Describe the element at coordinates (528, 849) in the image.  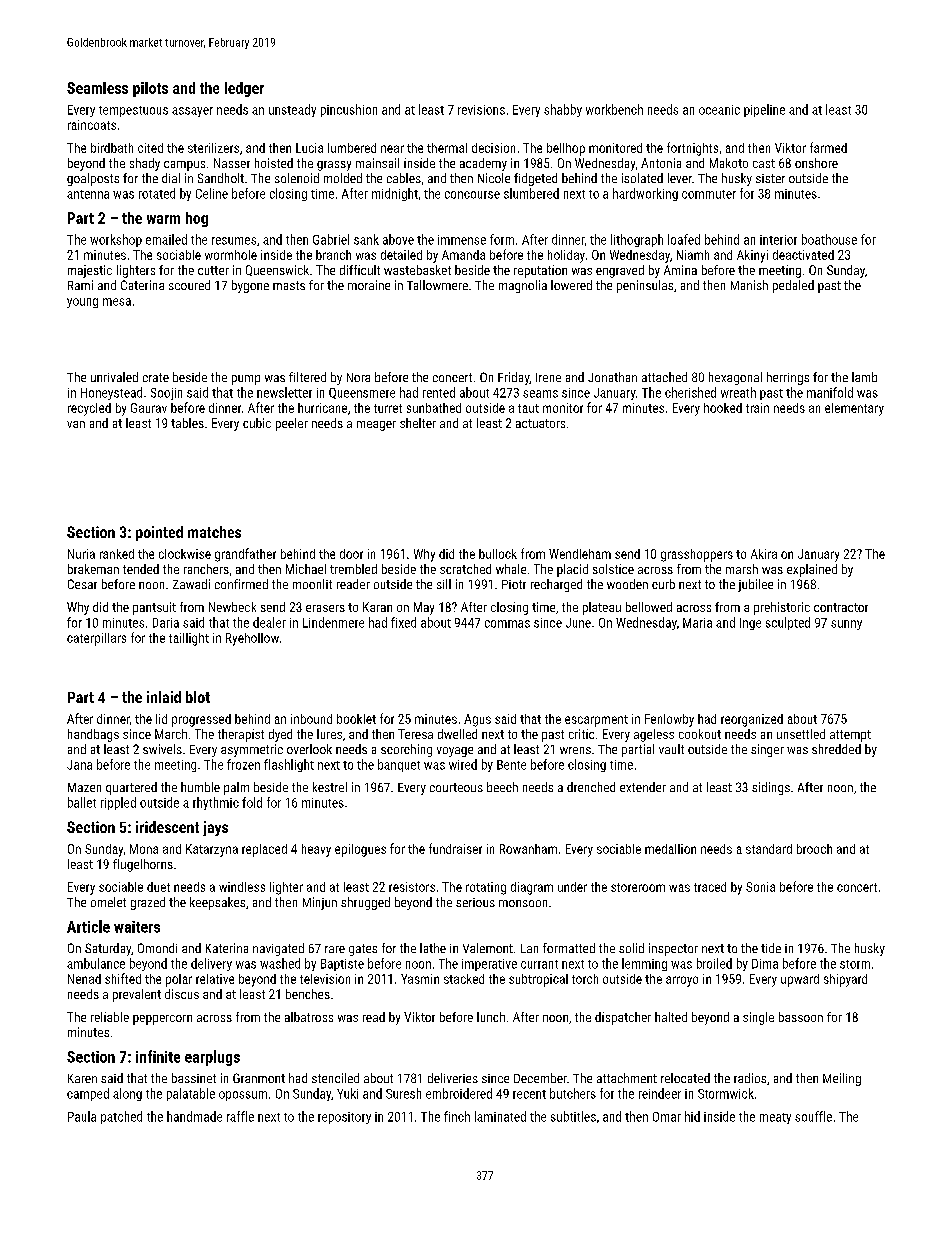
I see `Rowanham` at that location.
